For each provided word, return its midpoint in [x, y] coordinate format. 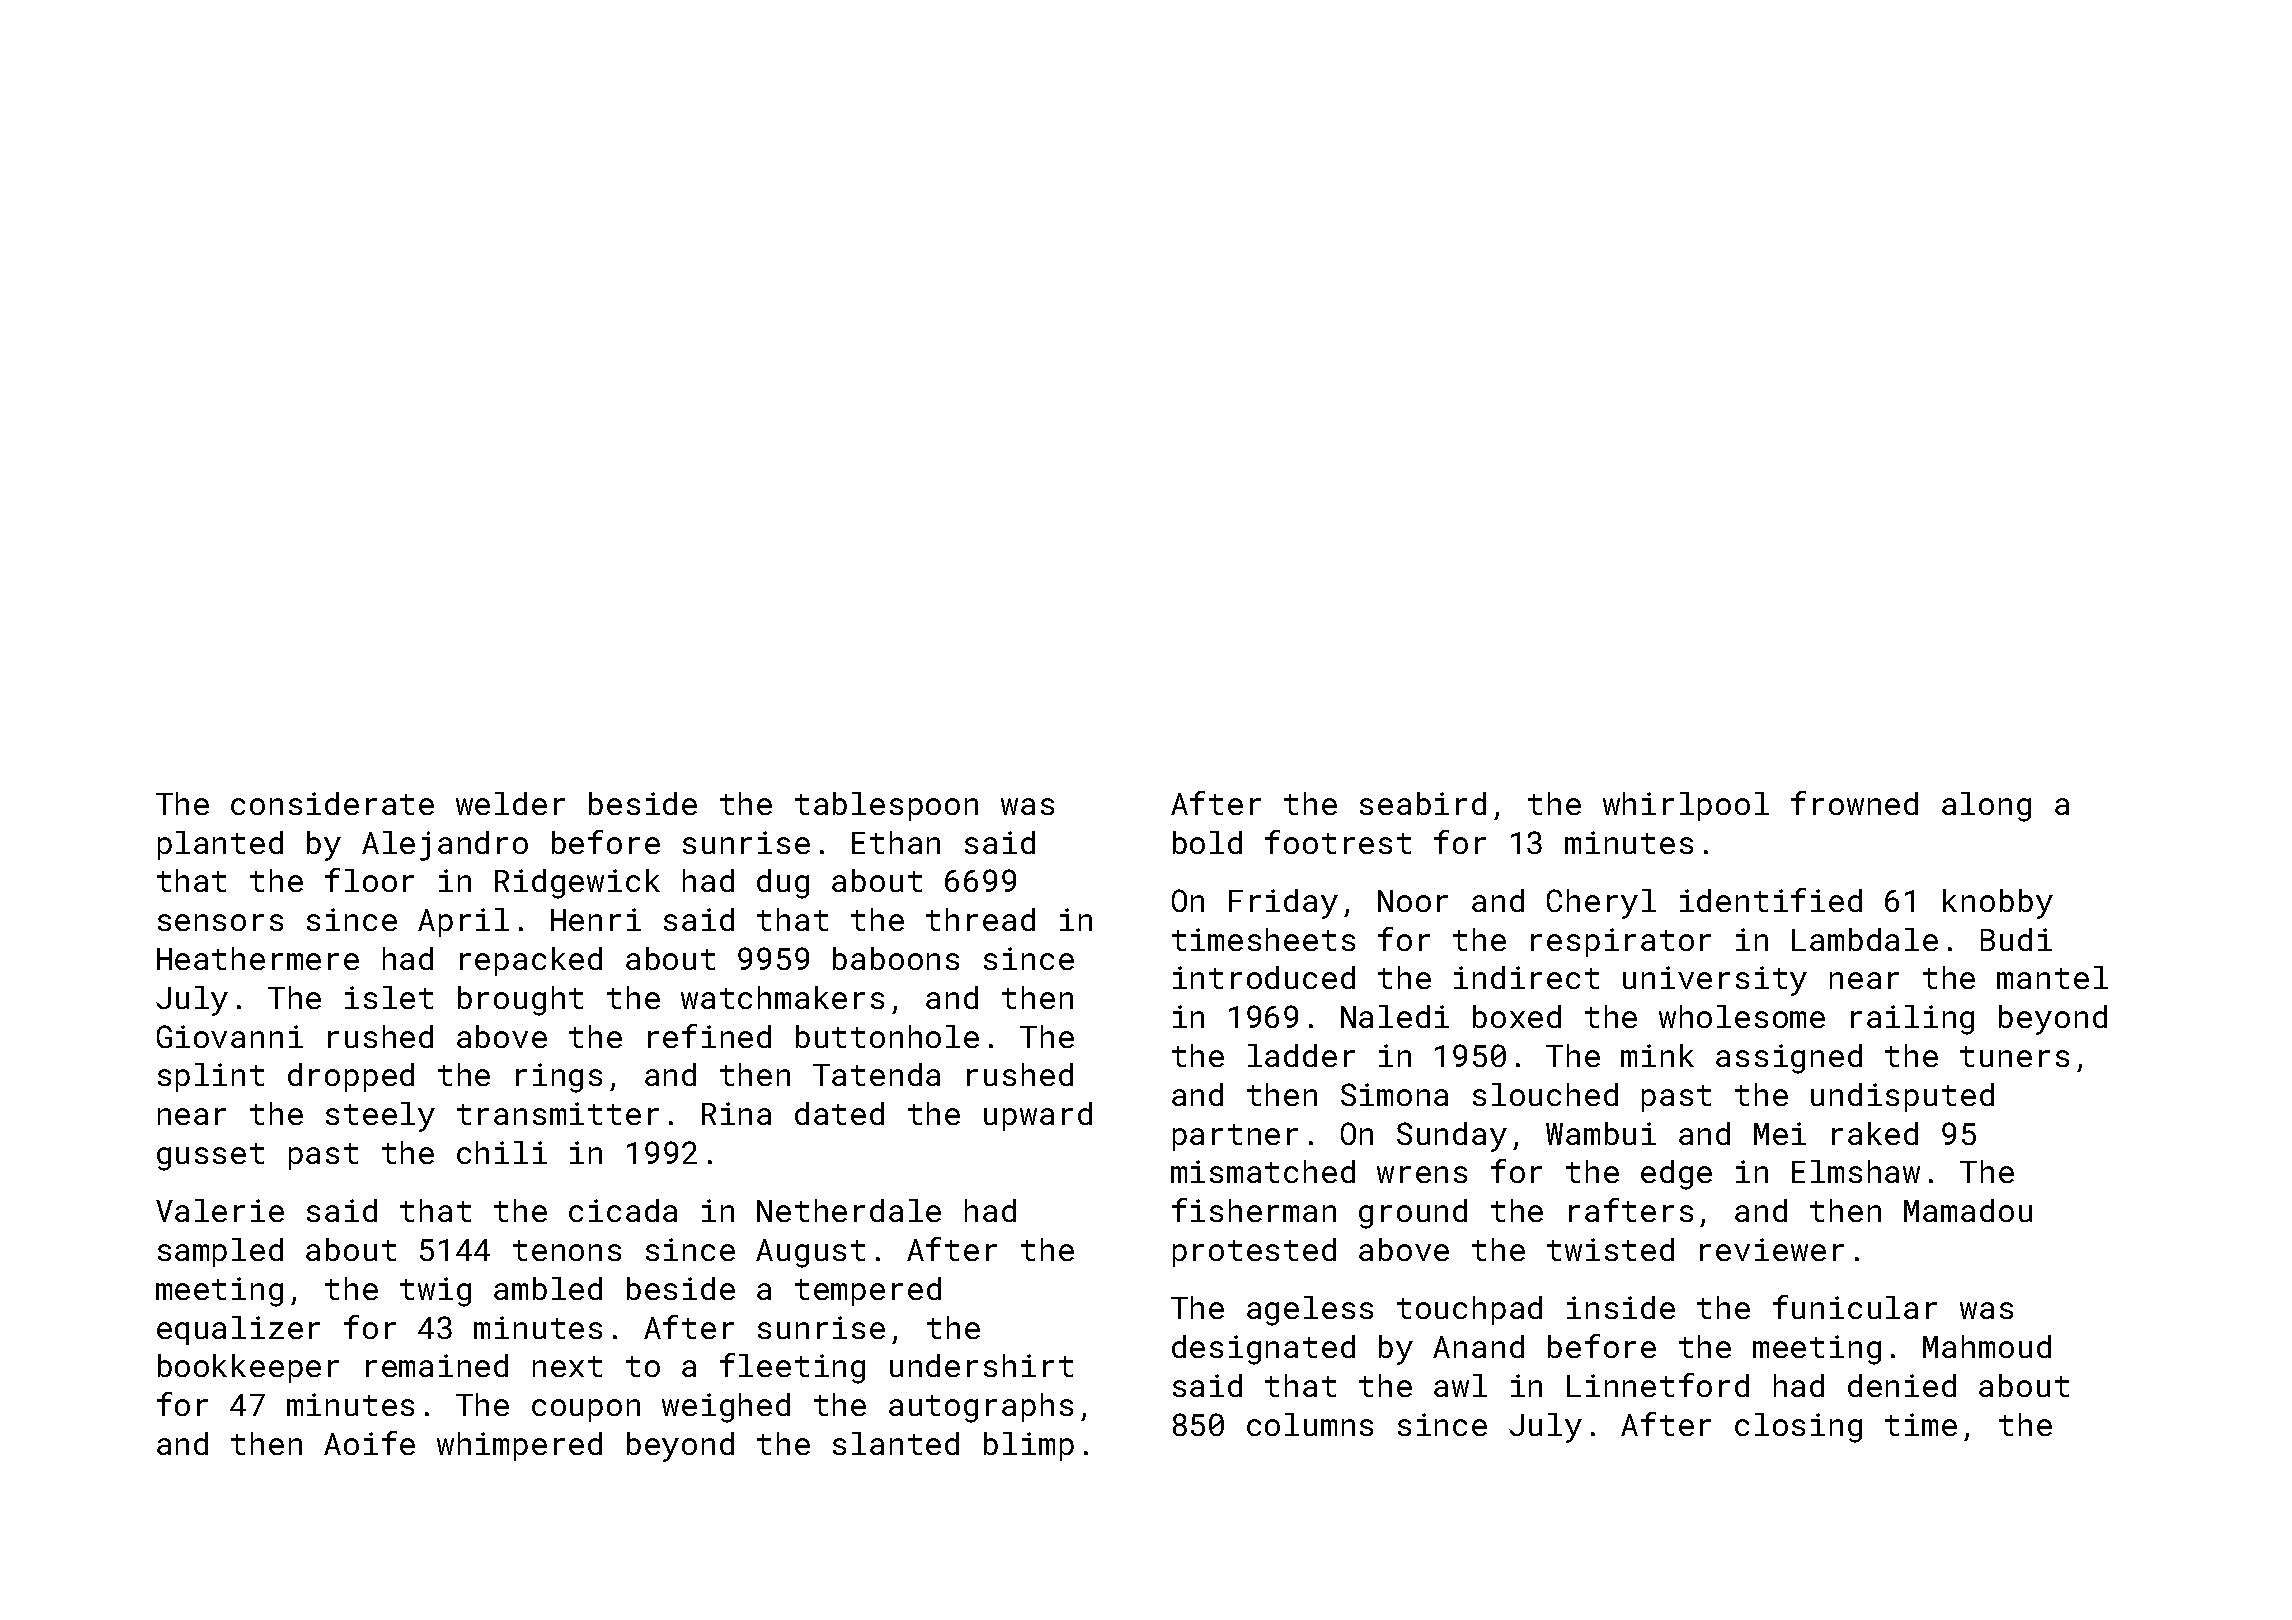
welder [510, 803]
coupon [586, 1410]
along [1986, 807]
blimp [1029, 1446]
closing [1798, 1428]
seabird [1423, 803]
